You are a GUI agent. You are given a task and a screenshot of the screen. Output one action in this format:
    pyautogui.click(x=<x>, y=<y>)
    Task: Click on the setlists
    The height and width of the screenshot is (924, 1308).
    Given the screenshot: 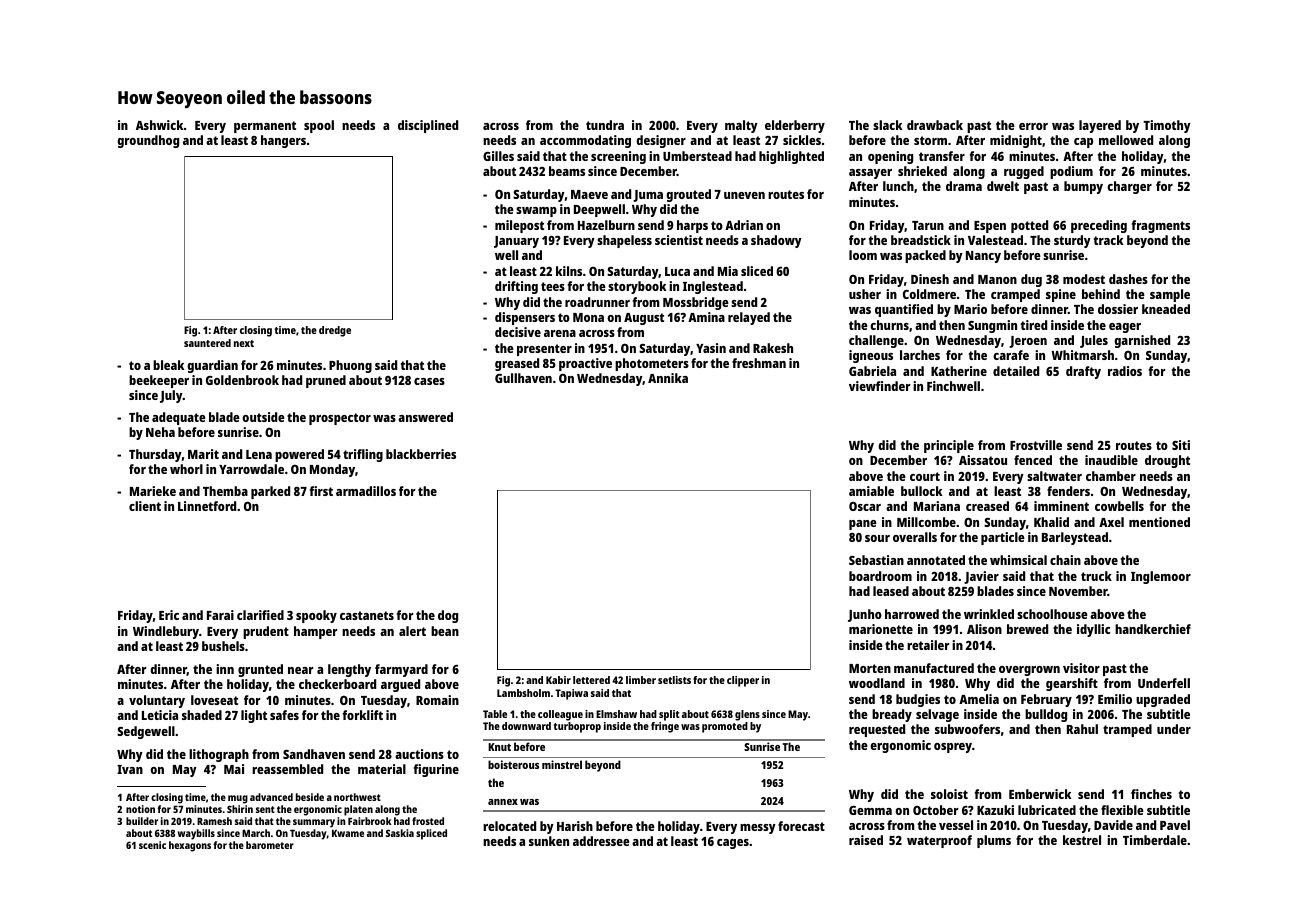 What is the action you would take?
    pyautogui.click(x=674, y=680)
